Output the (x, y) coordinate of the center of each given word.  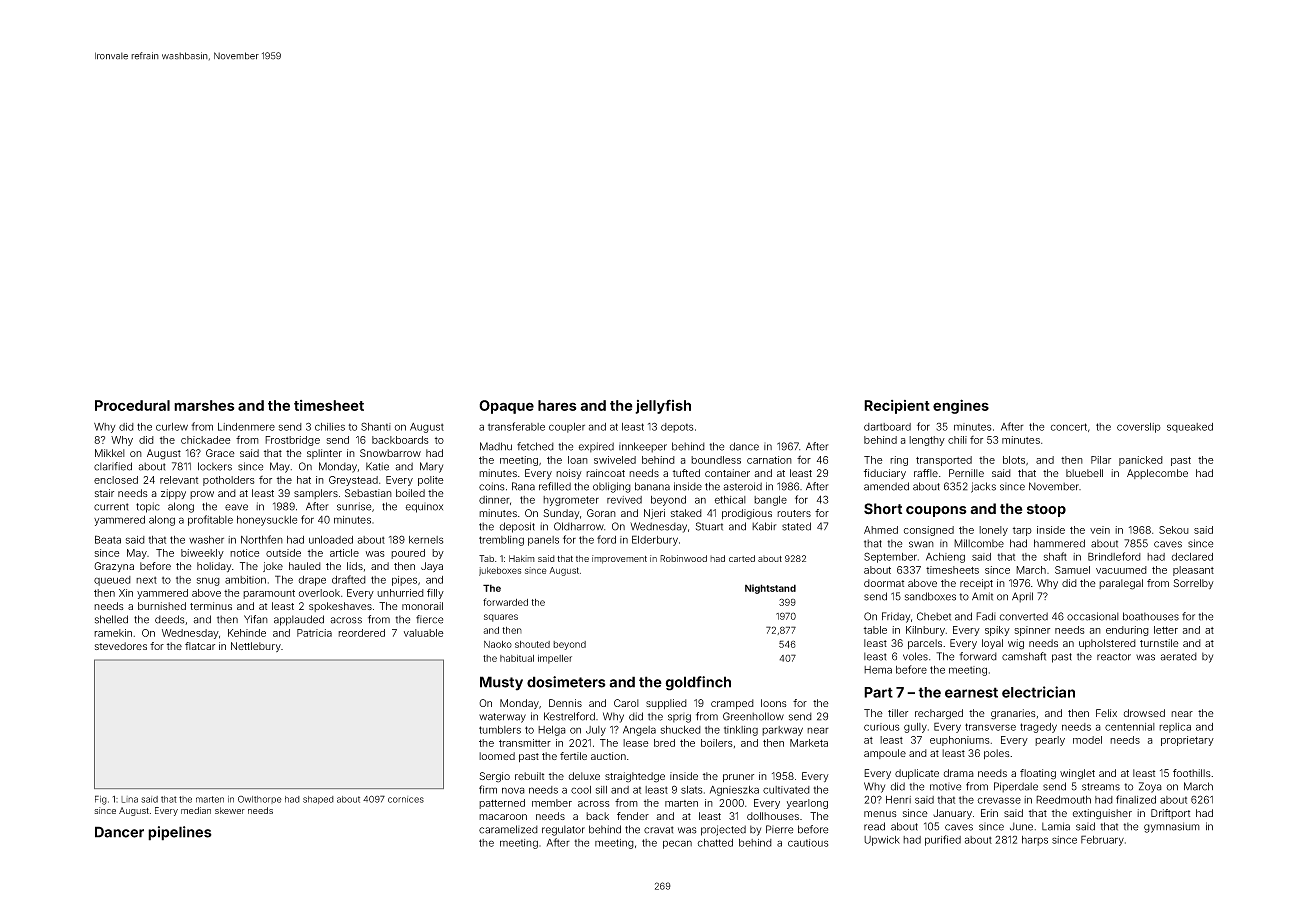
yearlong (807, 804)
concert (1068, 427)
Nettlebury (256, 647)
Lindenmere (246, 427)
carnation (769, 460)
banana (652, 486)
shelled (111, 619)
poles (997, 754)
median (196, 810)
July (596, 731)
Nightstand (770, 589)
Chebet (934, 616)
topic (148, 507)
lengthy (927, 441)
